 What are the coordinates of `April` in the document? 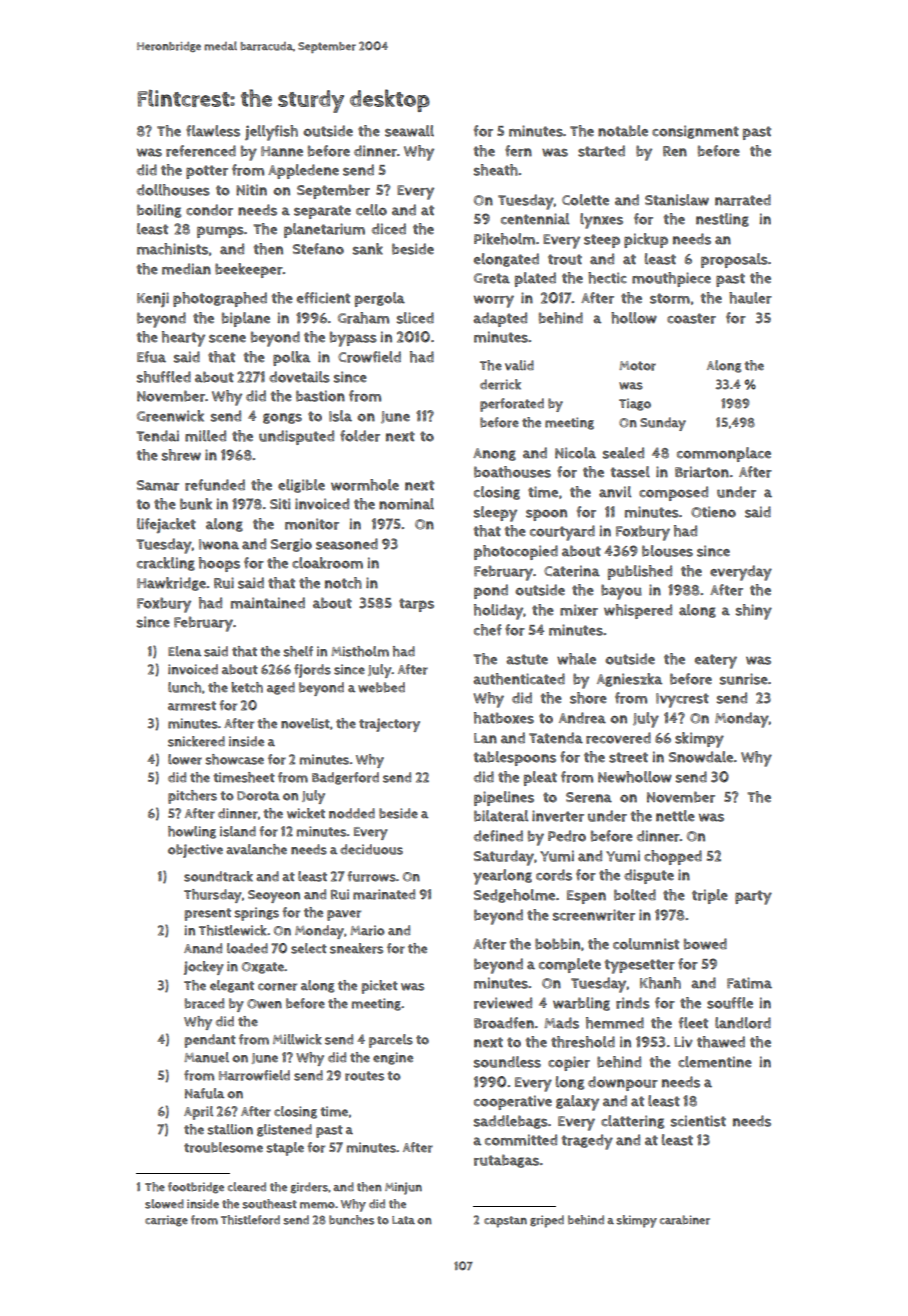 It's located at (198, 1113).
